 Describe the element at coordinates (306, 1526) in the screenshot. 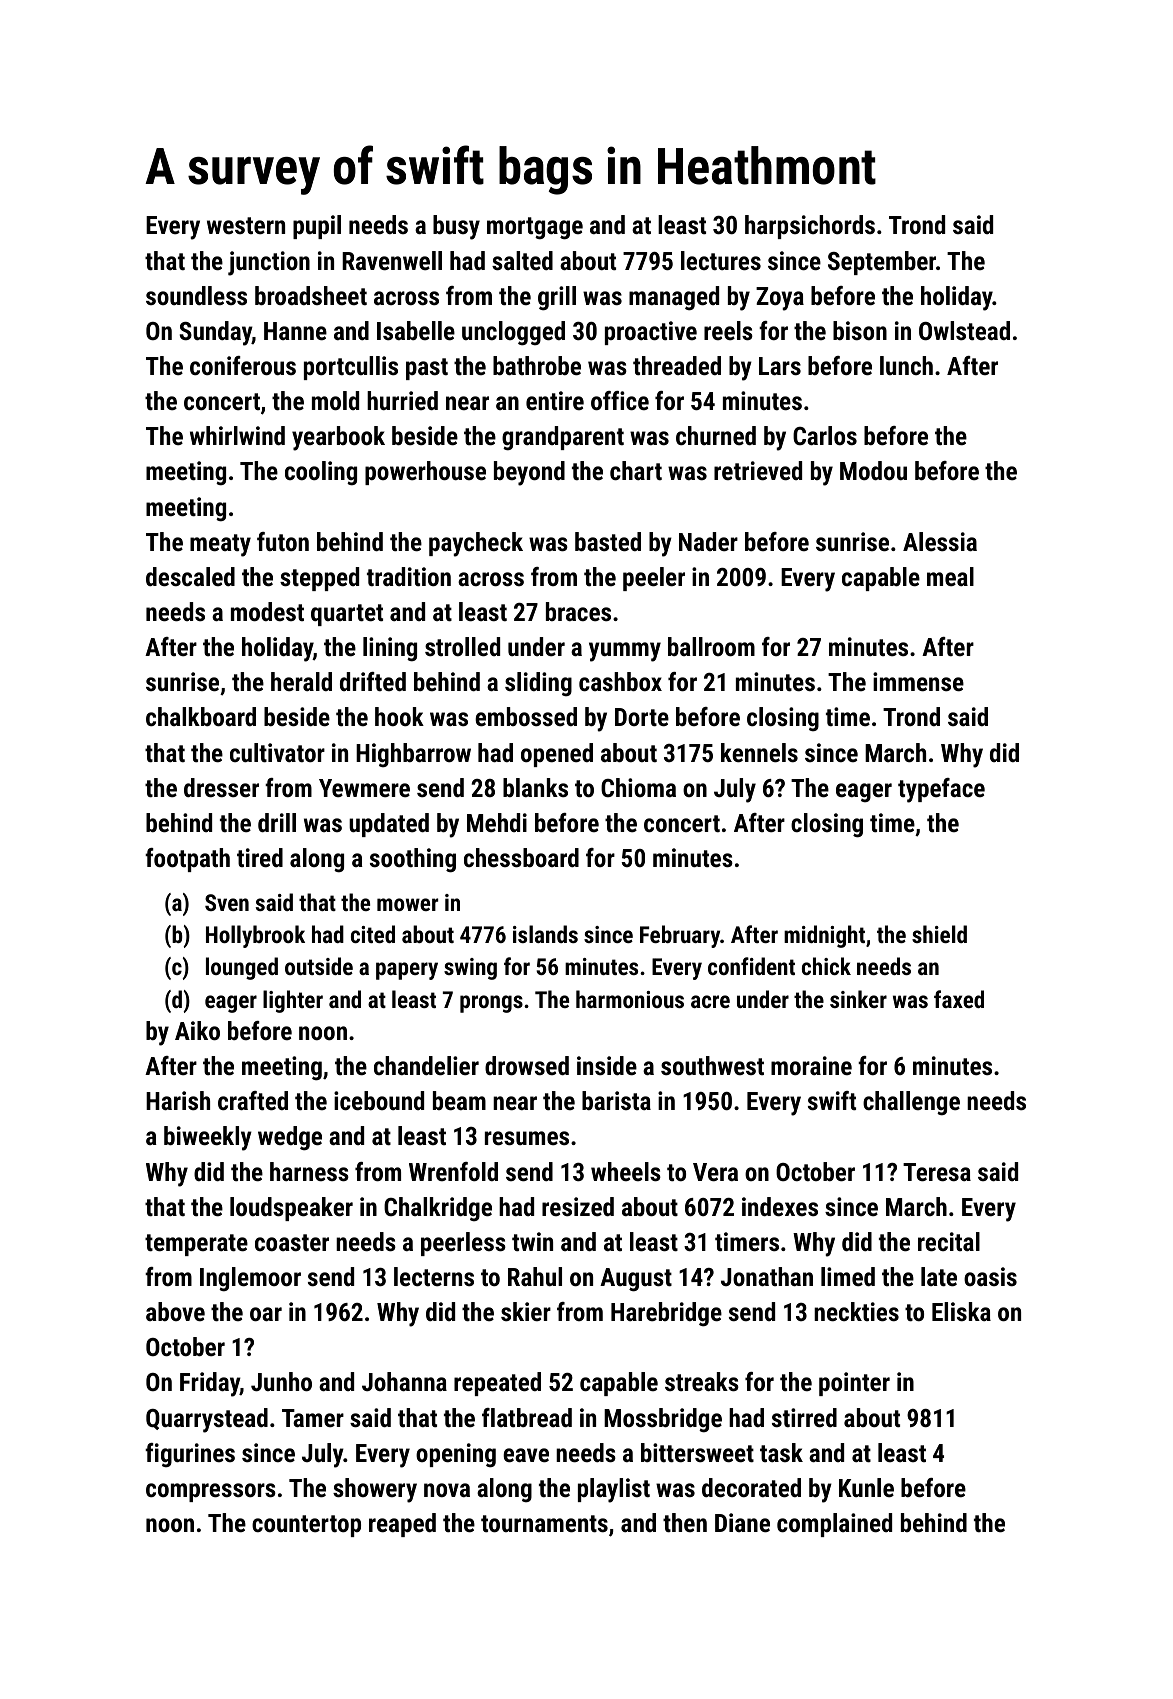

I see `countertop` at that location.
